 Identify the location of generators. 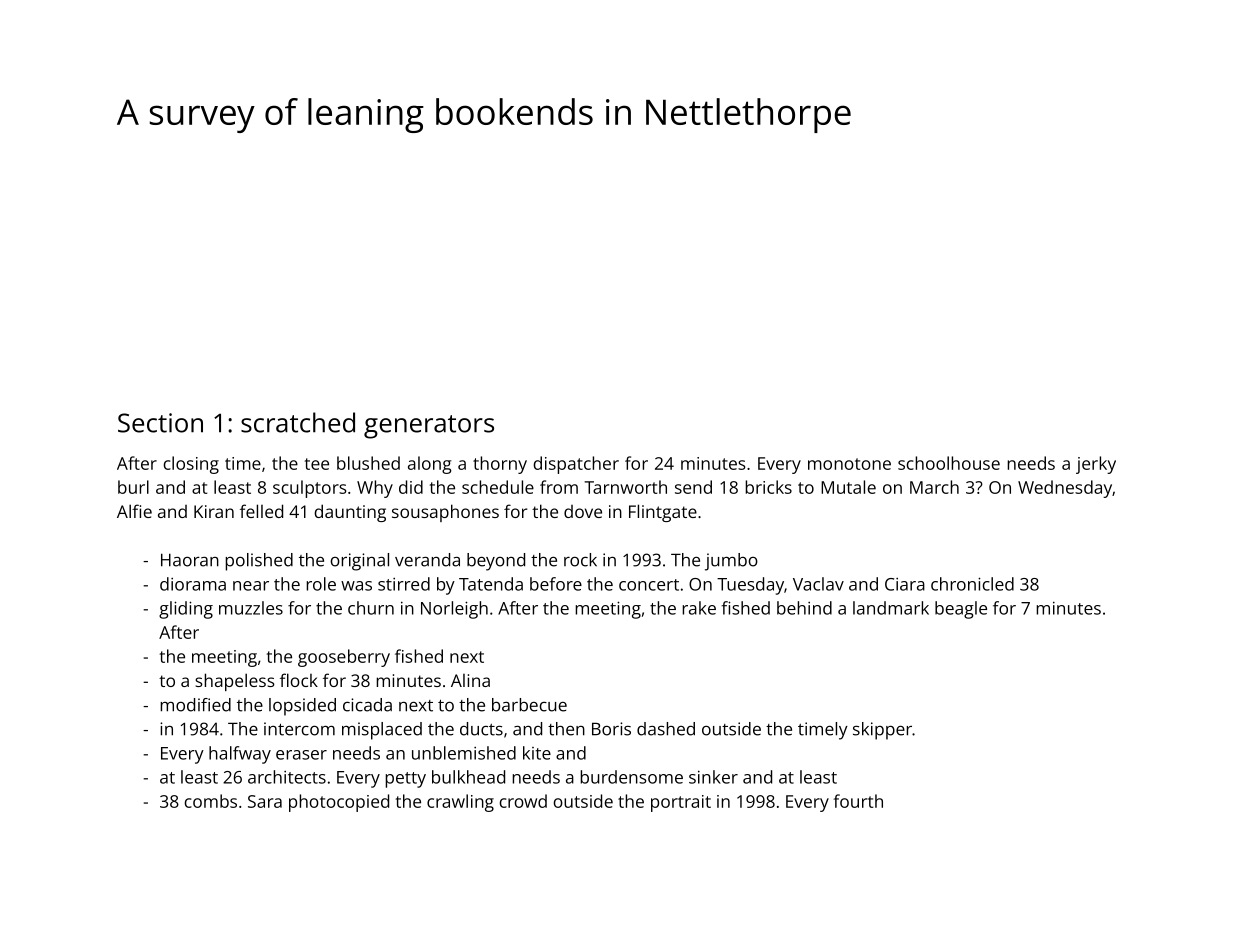
(429, 427).
